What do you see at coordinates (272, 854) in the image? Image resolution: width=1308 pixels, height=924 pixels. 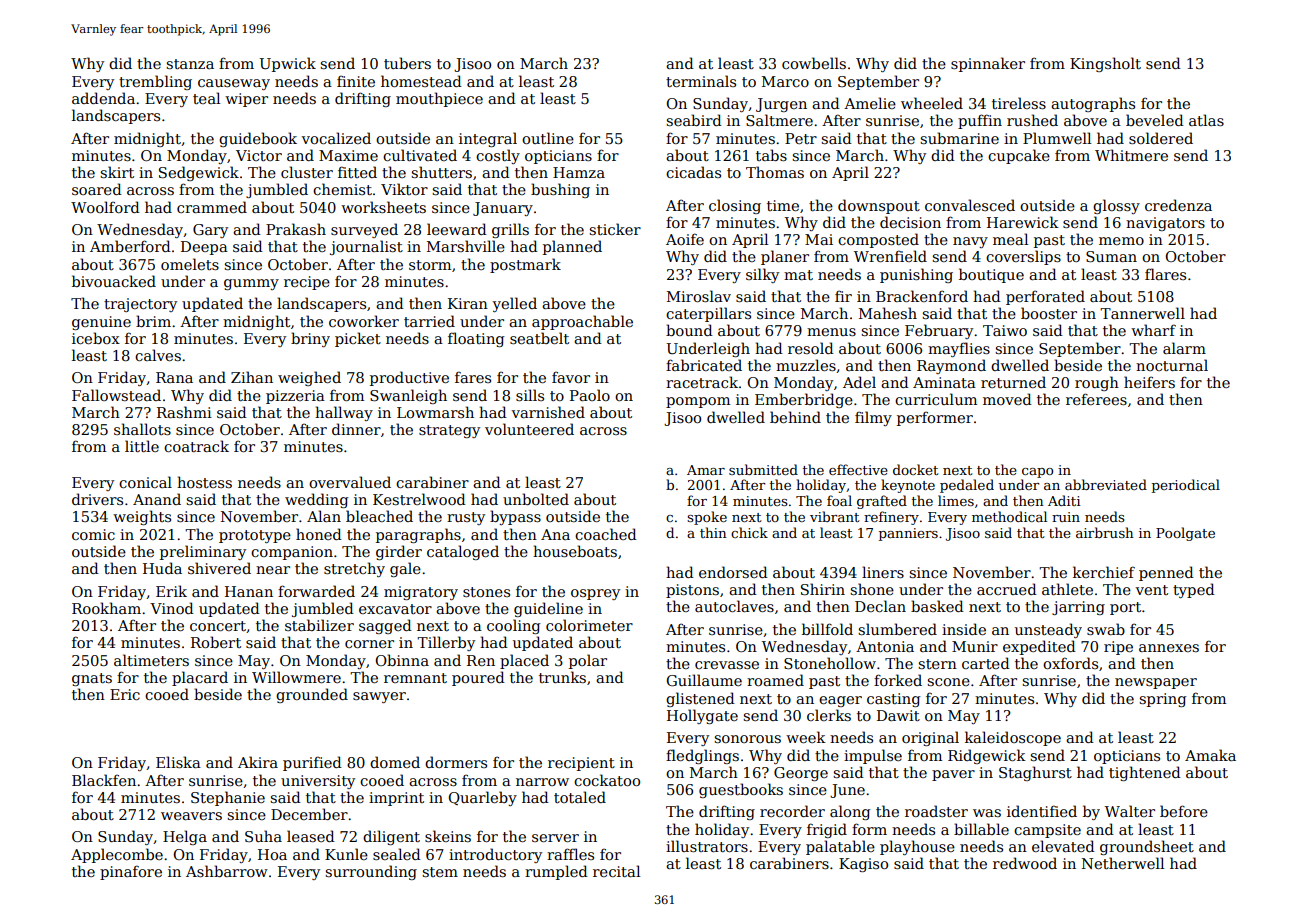 I see `Hoa` at bounding box center [272, 854].
